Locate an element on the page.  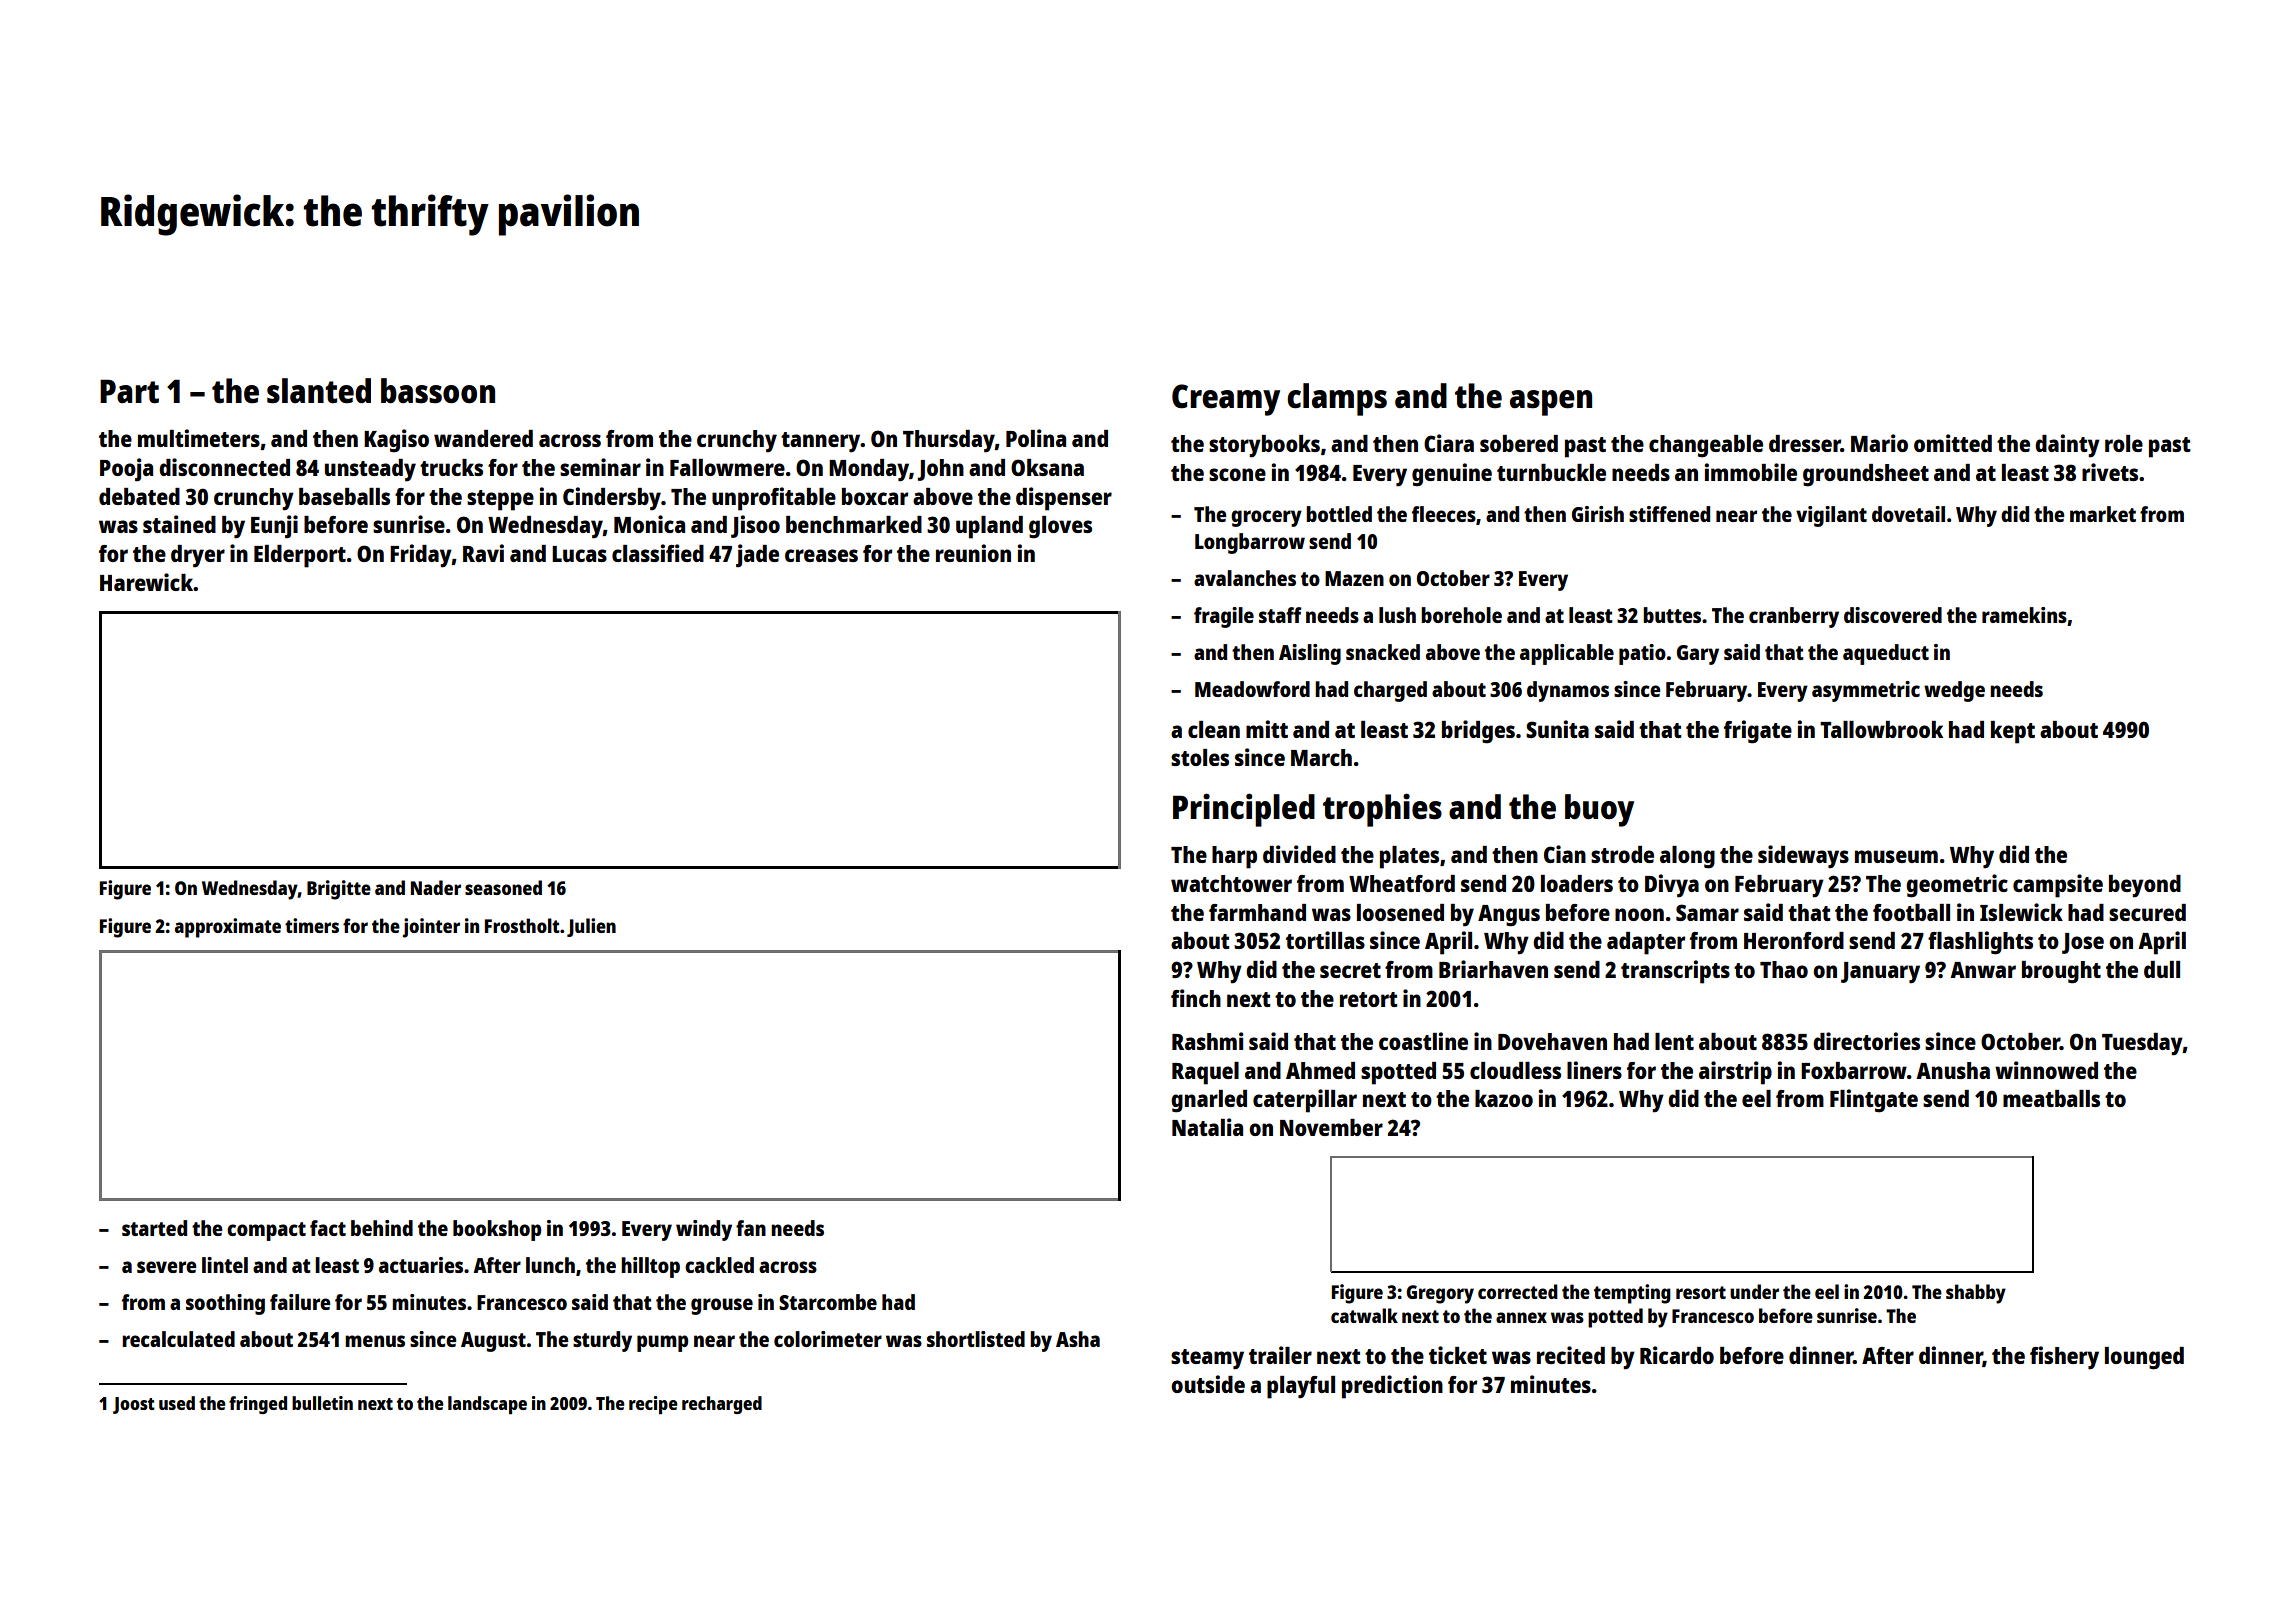
bassoon is located at coordinates (438, 391).
